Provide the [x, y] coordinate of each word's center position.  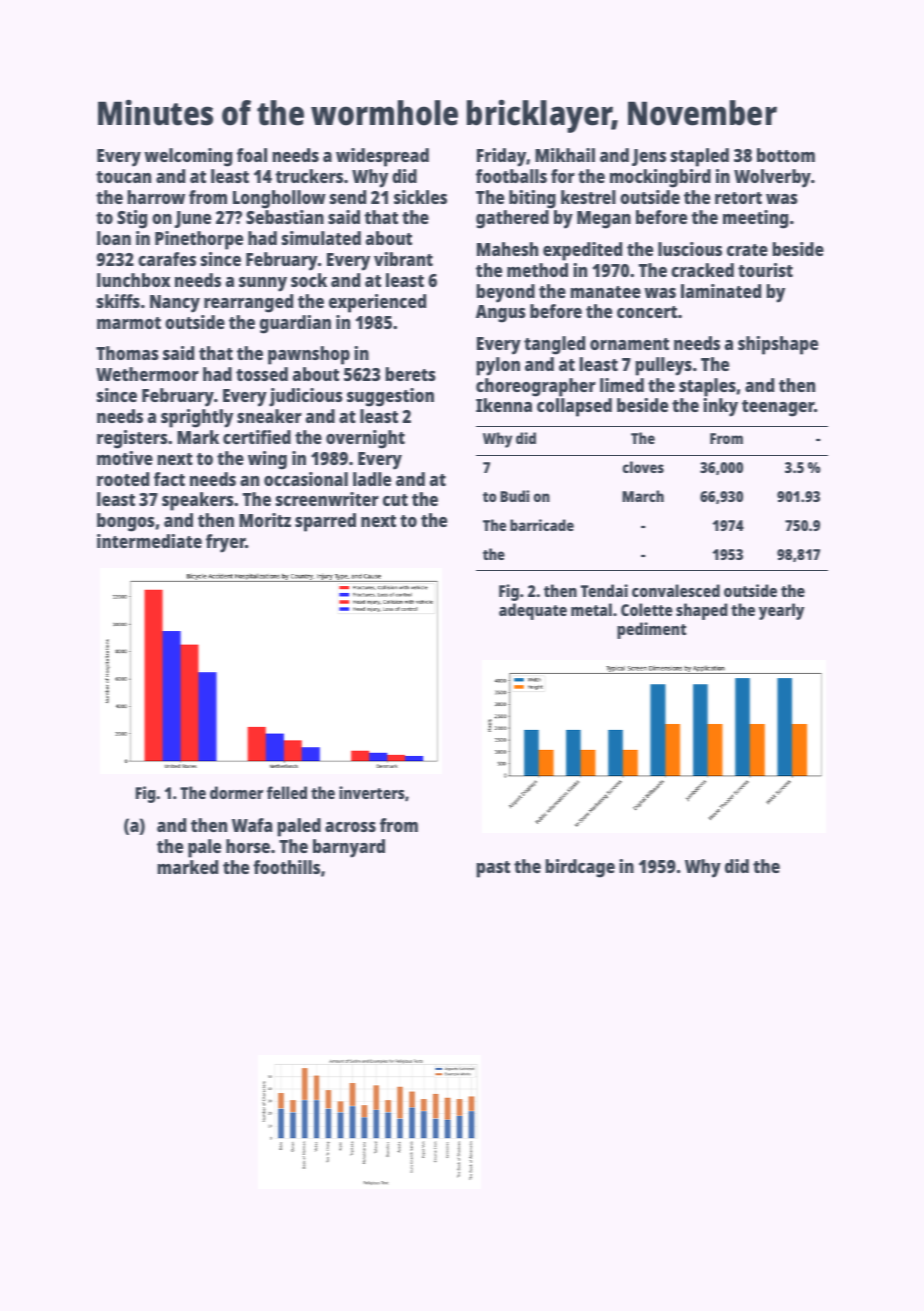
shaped [702, 611]
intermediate [149, 541]
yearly [781, 611]
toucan [123, 177]
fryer [225, 543]
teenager [778, 408]
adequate [533, 611]
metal [591, 609]
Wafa [252, 825]
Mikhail [565, 155]
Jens [649, 157]
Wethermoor [147, 374]
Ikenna [504, 405]
